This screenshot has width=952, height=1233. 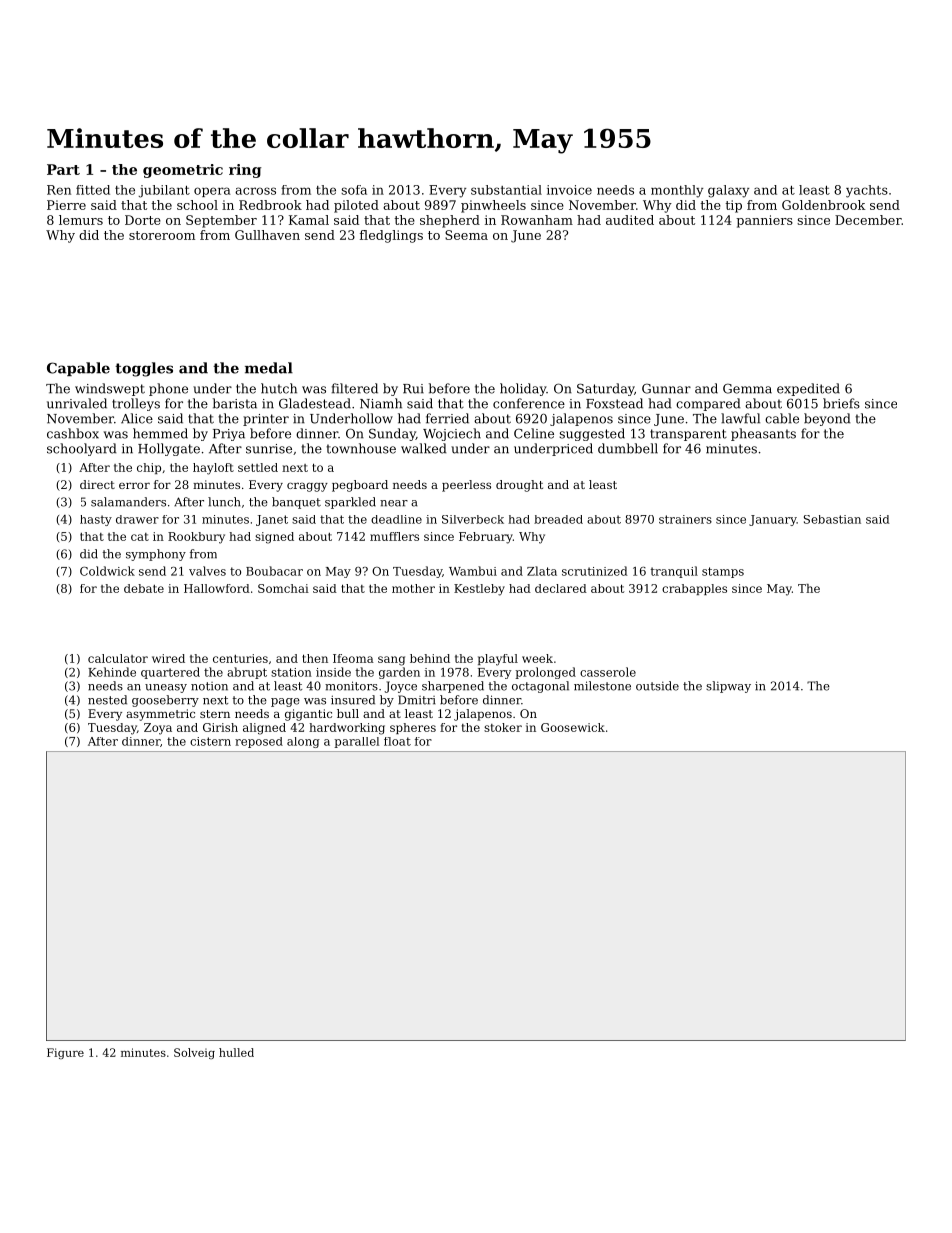 I want to click on hulled, so click(x=236, y=1052).
